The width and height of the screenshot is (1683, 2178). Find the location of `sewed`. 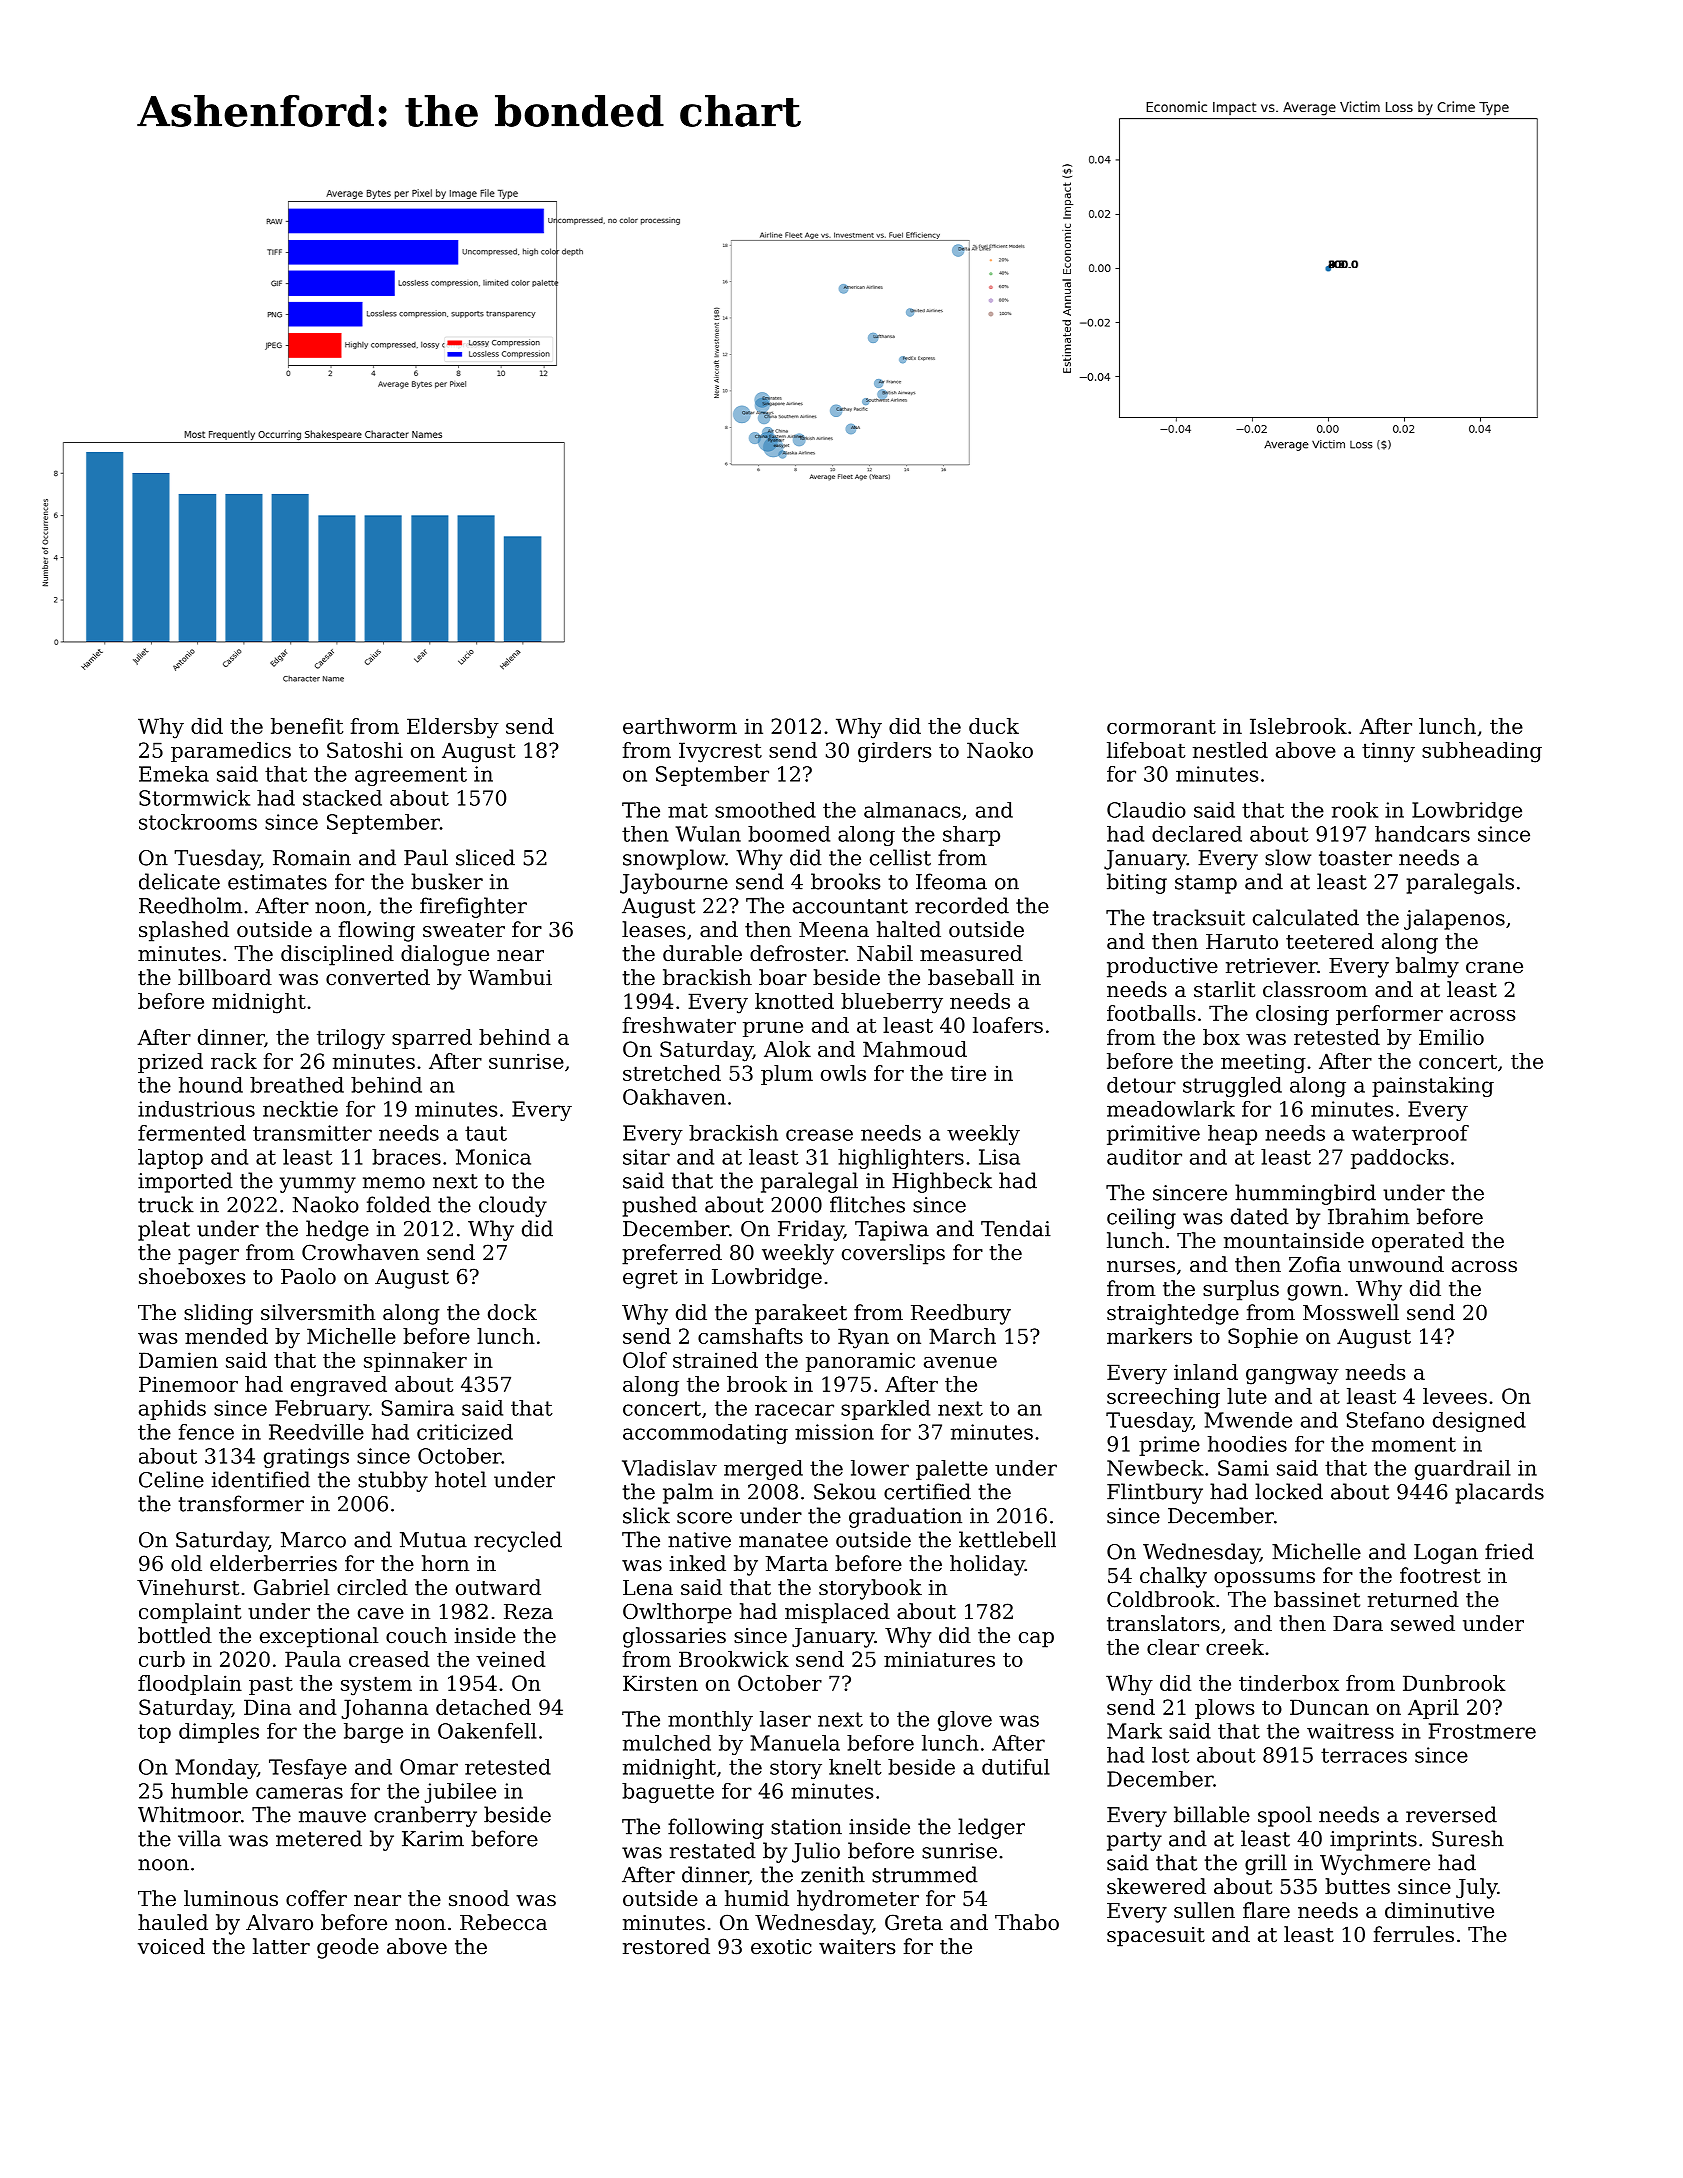

sewed is located at coordinates (1423, 1623).
